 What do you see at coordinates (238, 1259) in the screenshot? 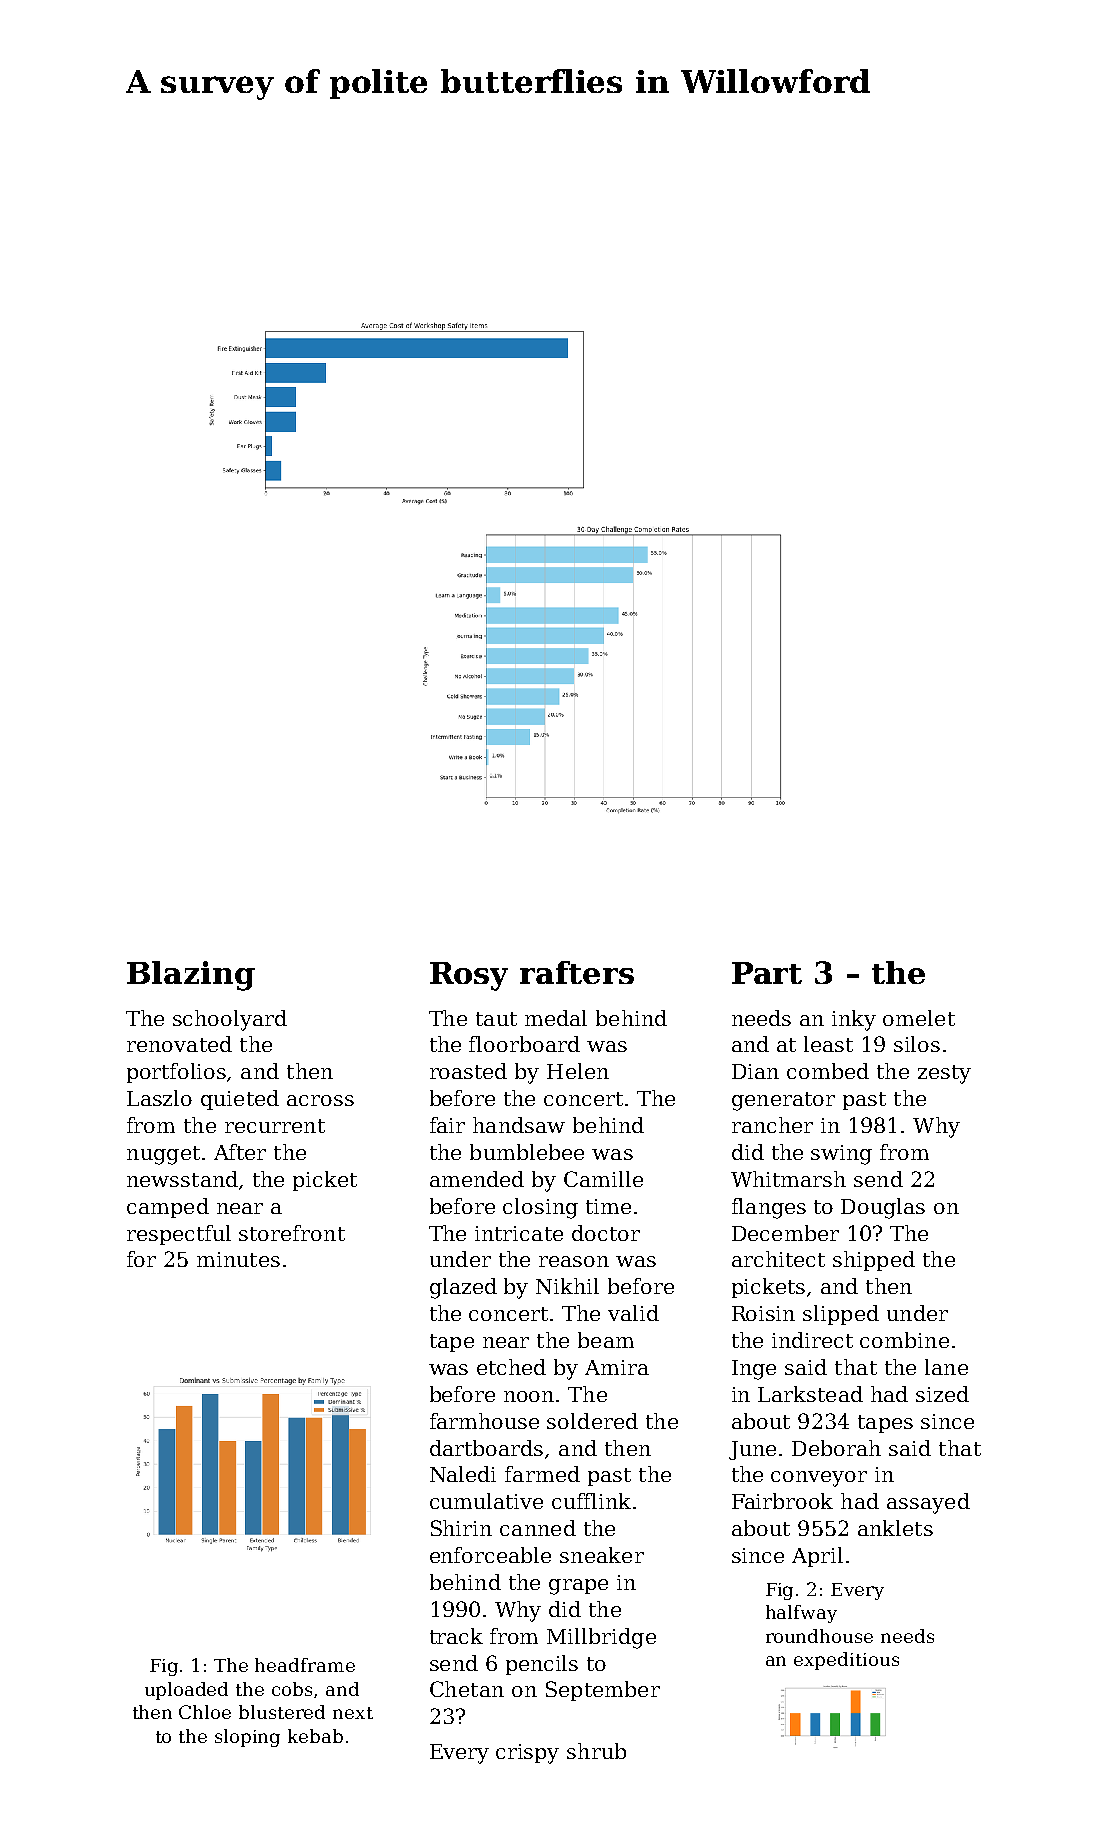
I see `minutes` at bounding box center [238, 1259].
